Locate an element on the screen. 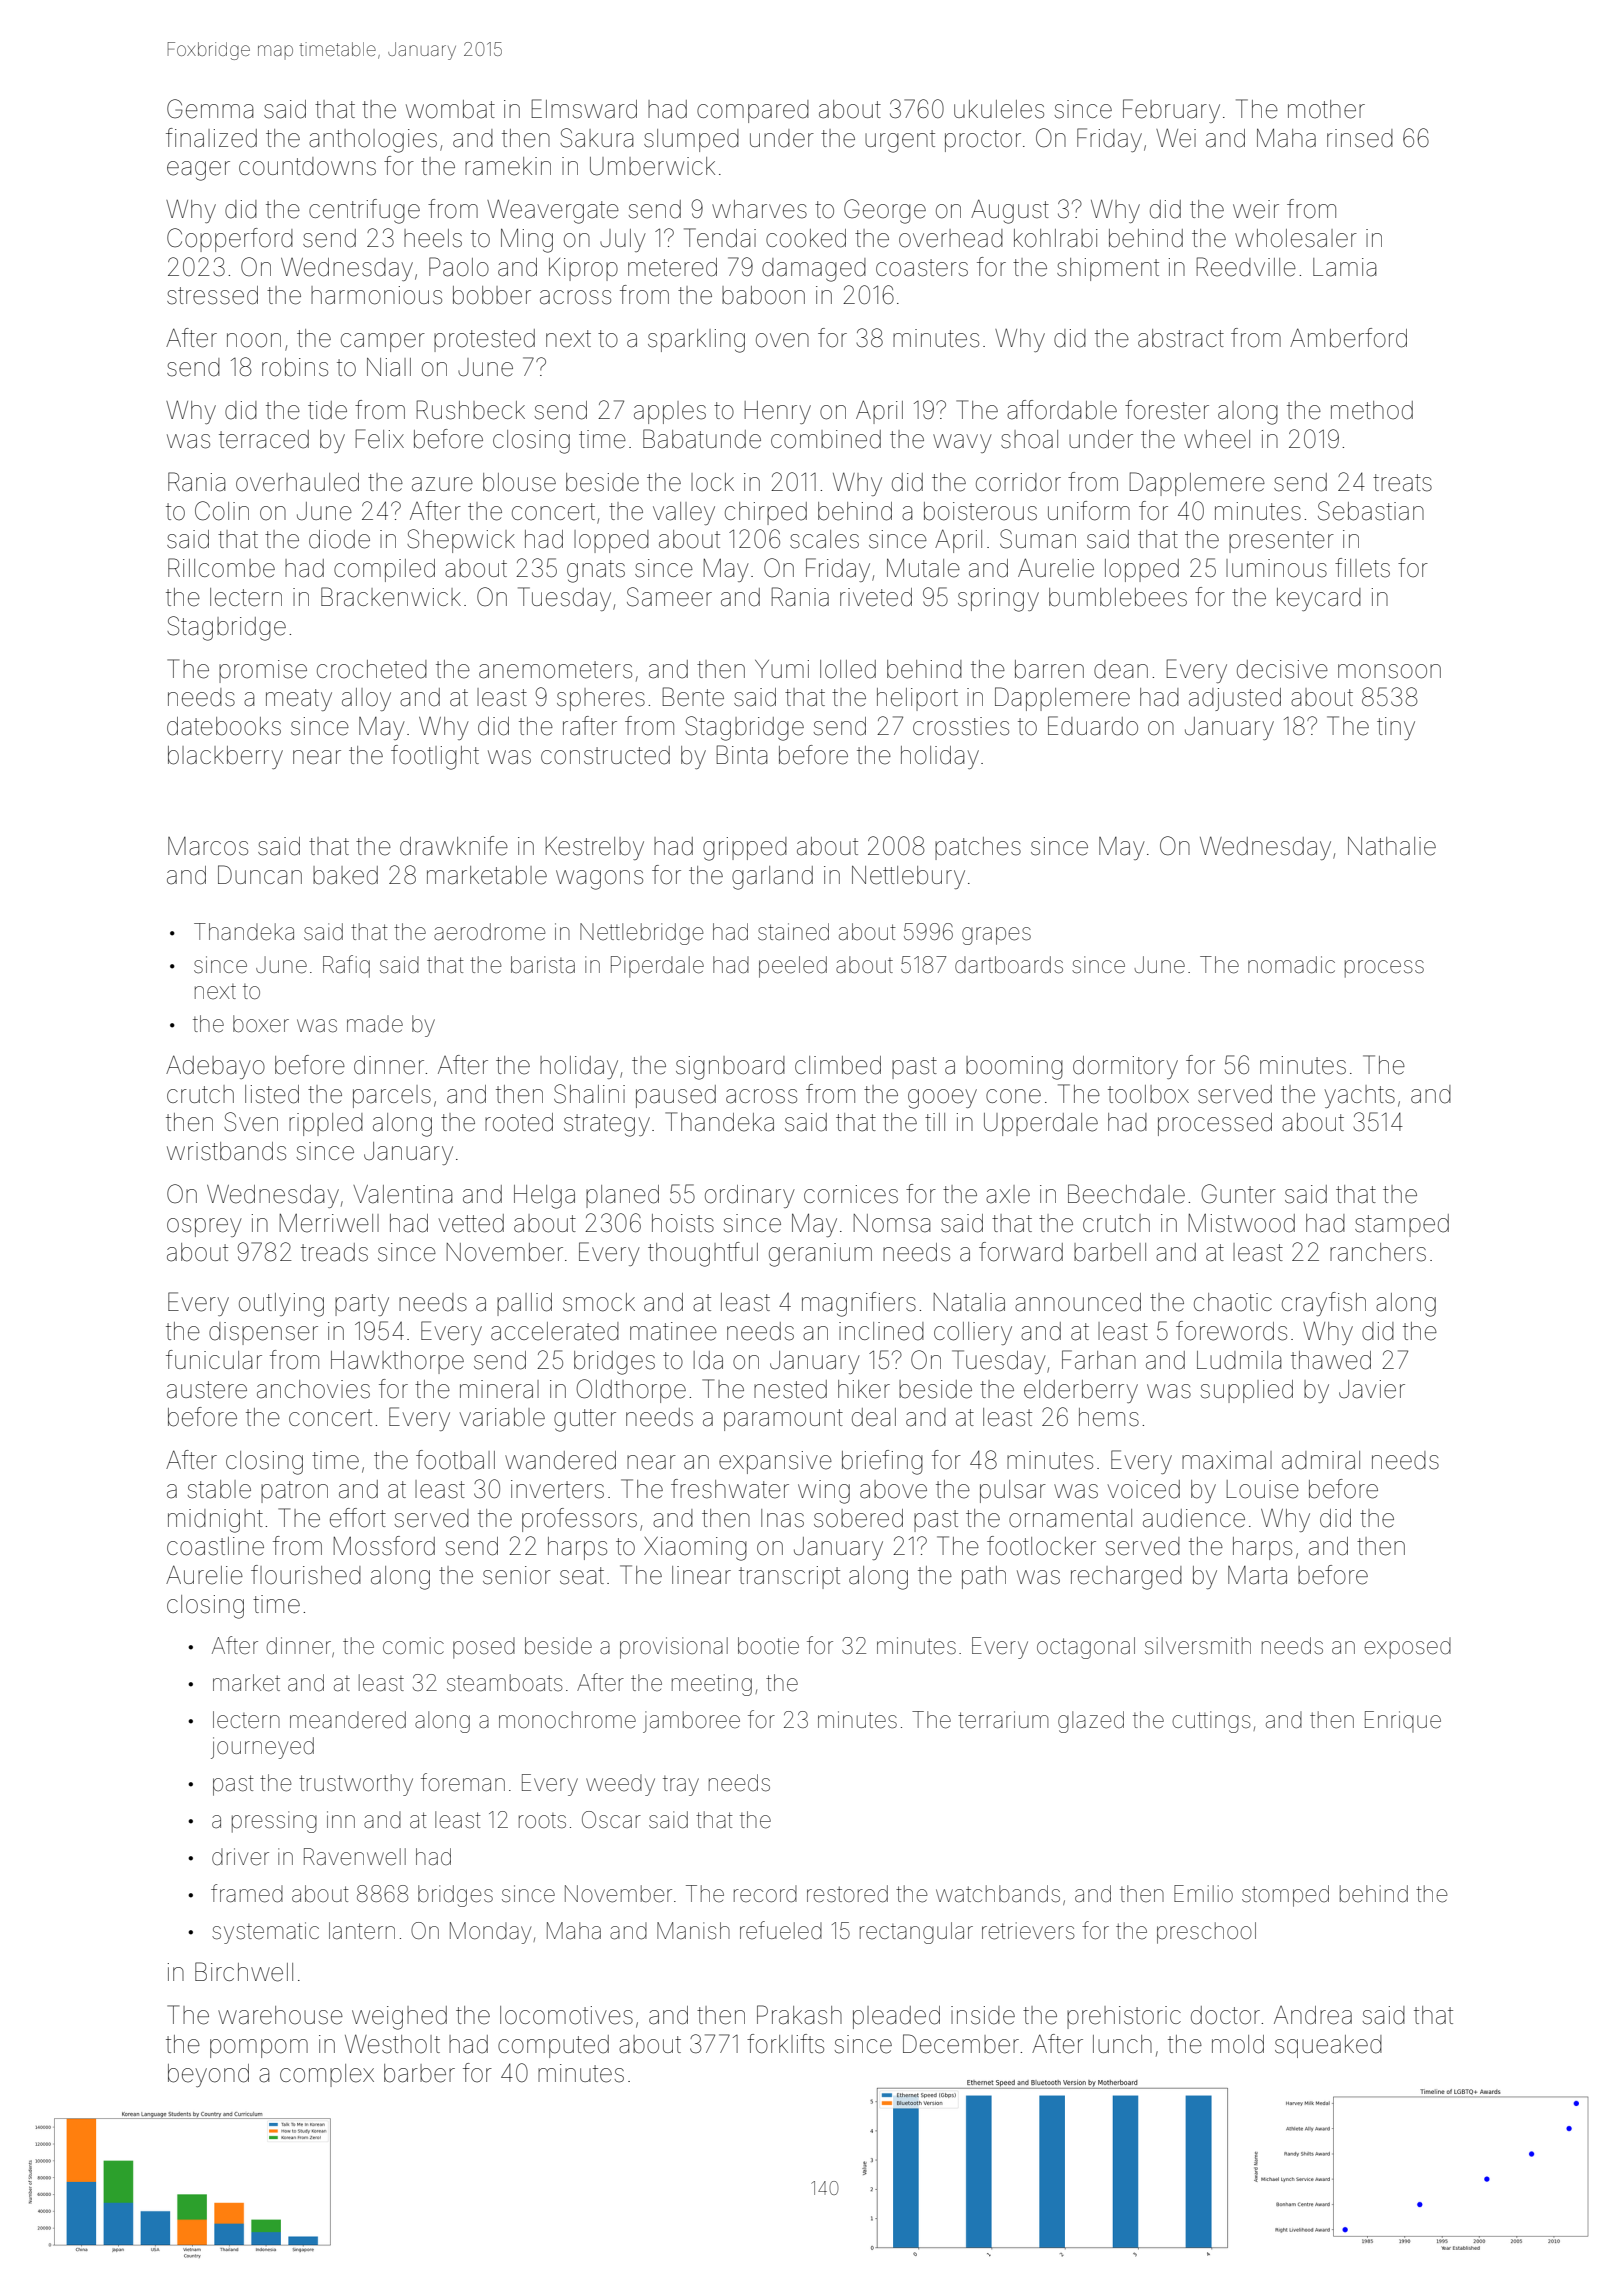 Image resolution: width=1620 pixels, height=2292 pixels. signboard is located at coordinates (730, 1068).
